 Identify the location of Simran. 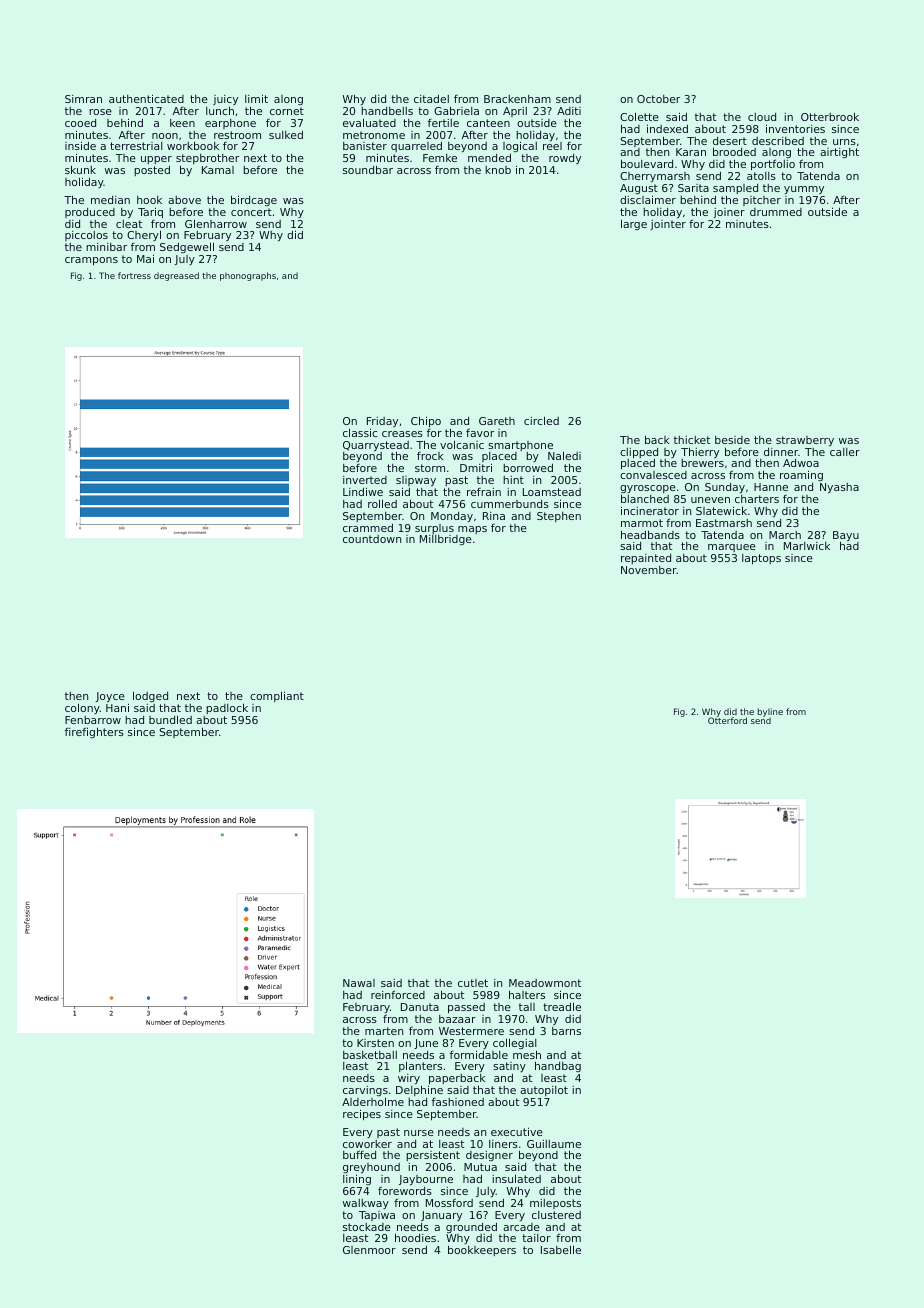
(83, 99).
